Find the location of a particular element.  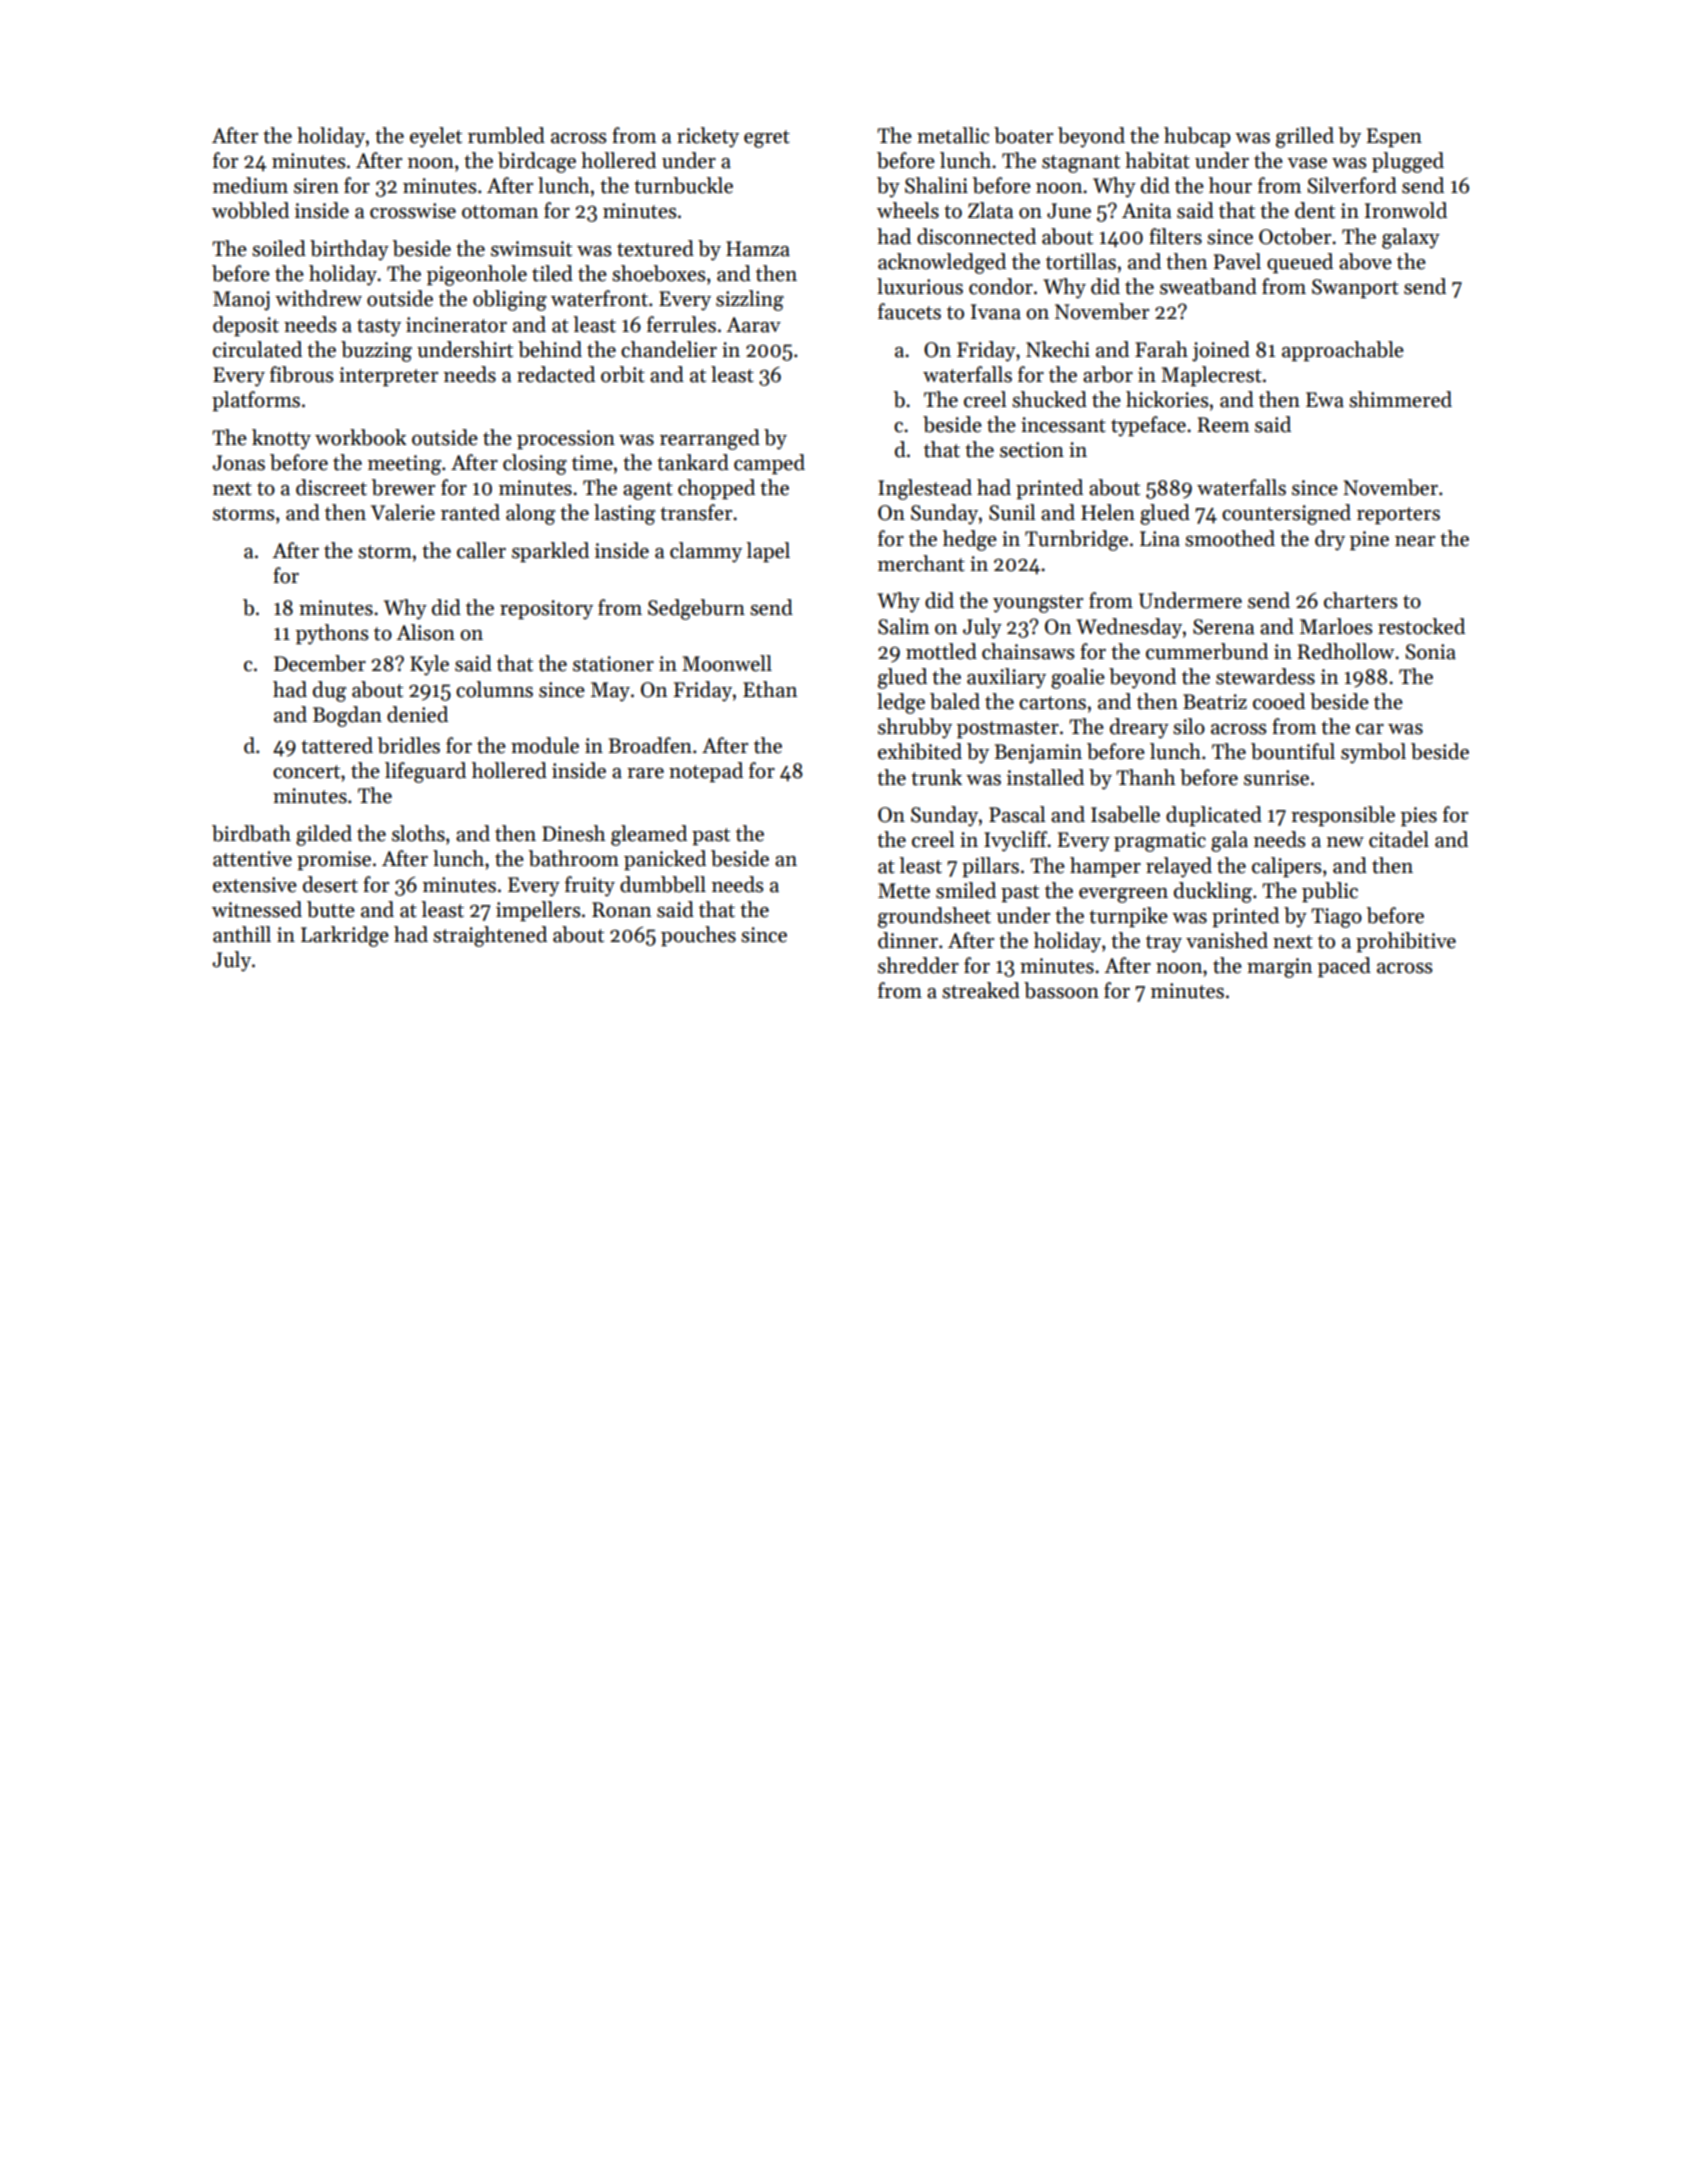

stagnant is located at coordinates (1081, 164).
